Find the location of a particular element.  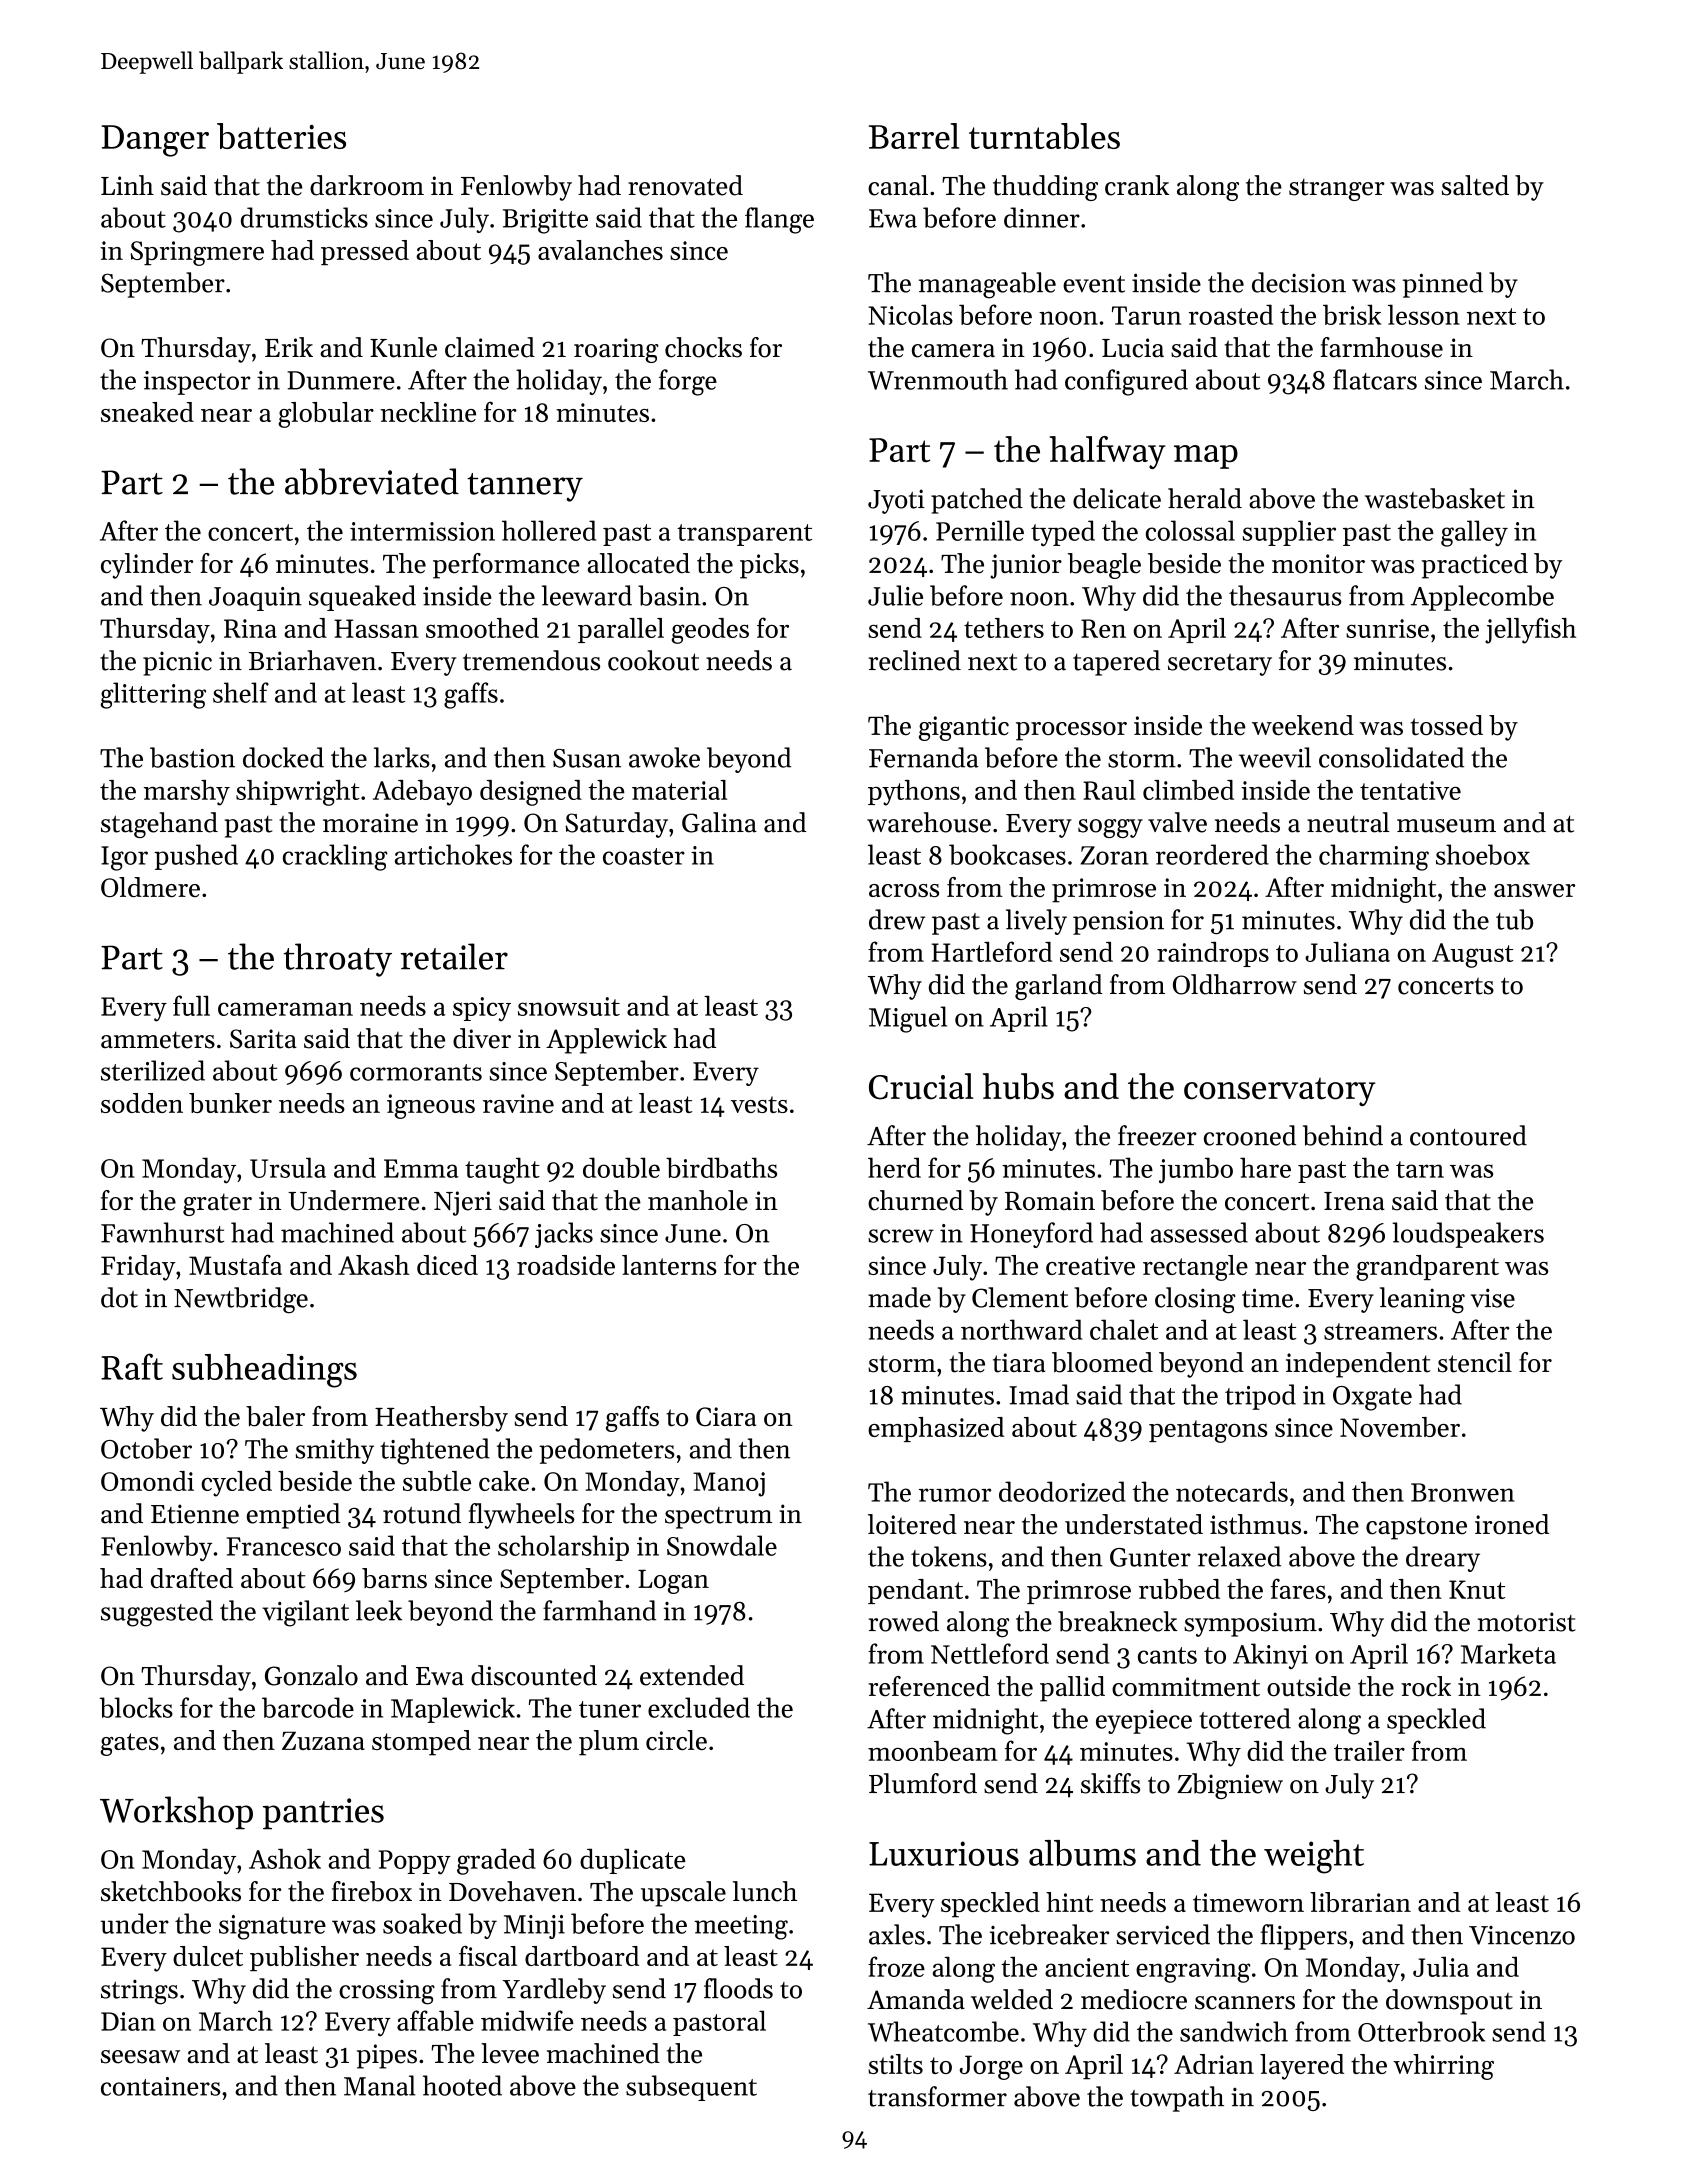

towpath is located at coordinates (1177, 2099).
